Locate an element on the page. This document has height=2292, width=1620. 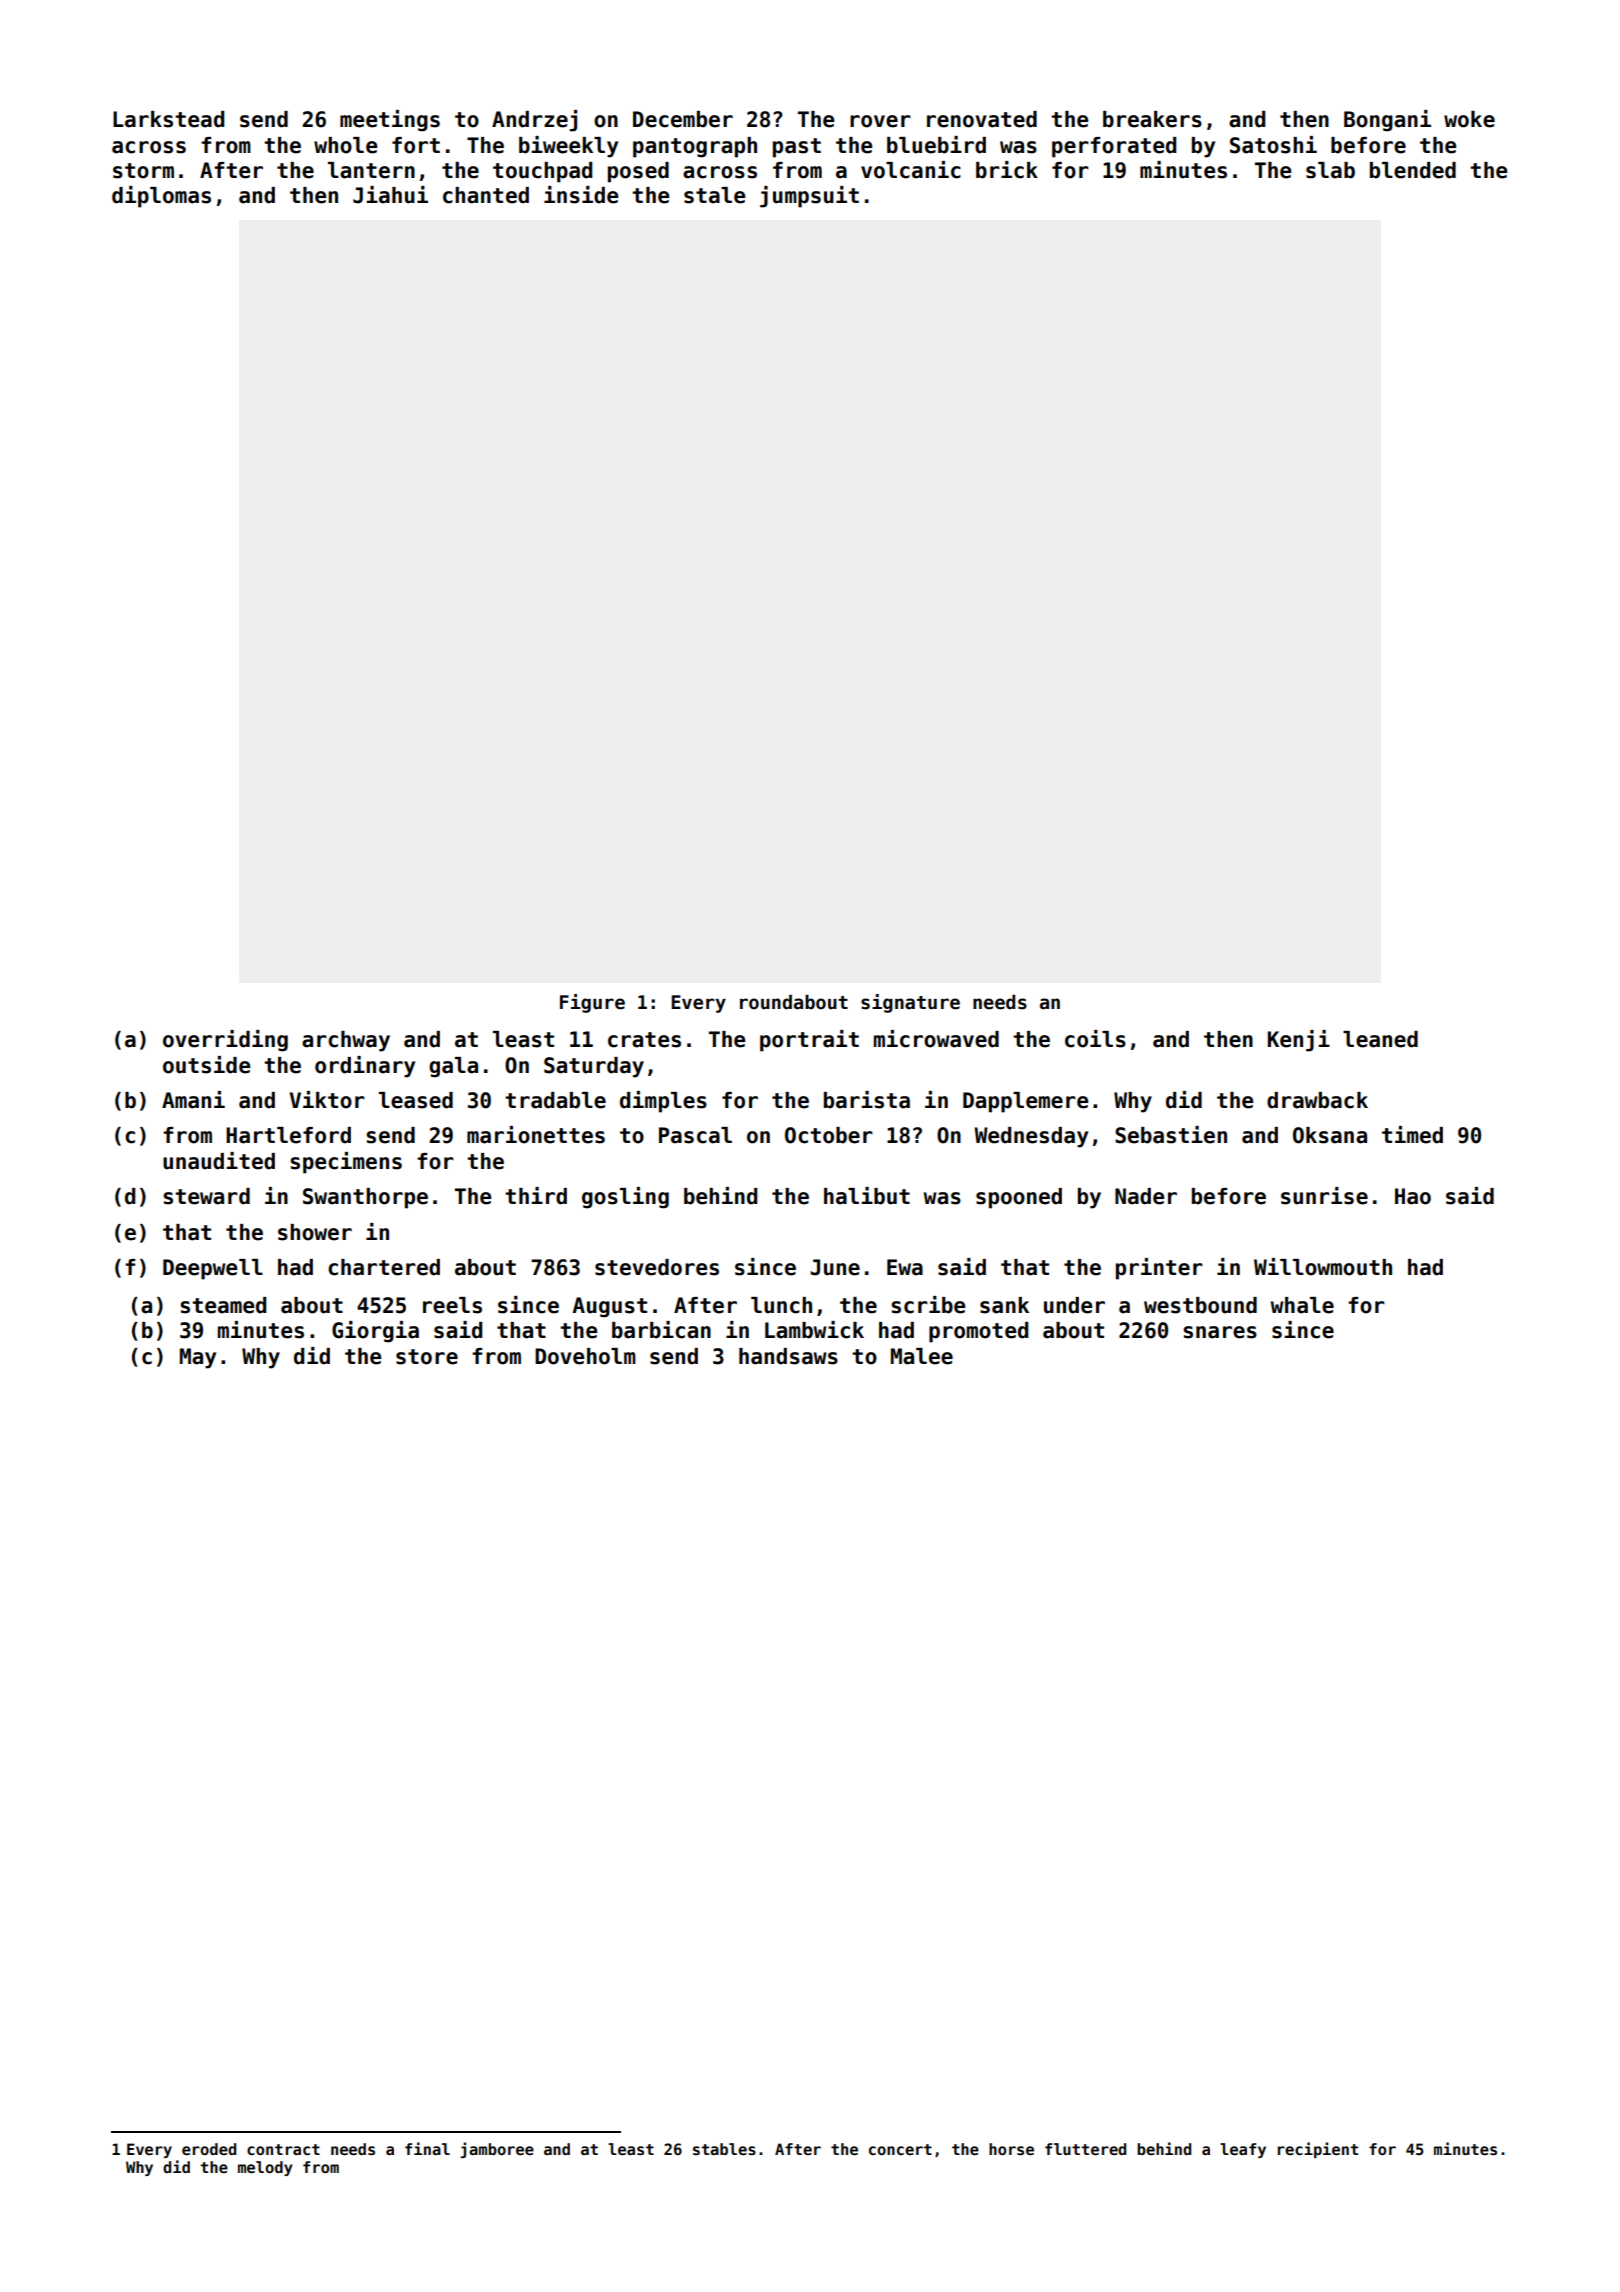
blended is located at coordinates (1413, 170).
